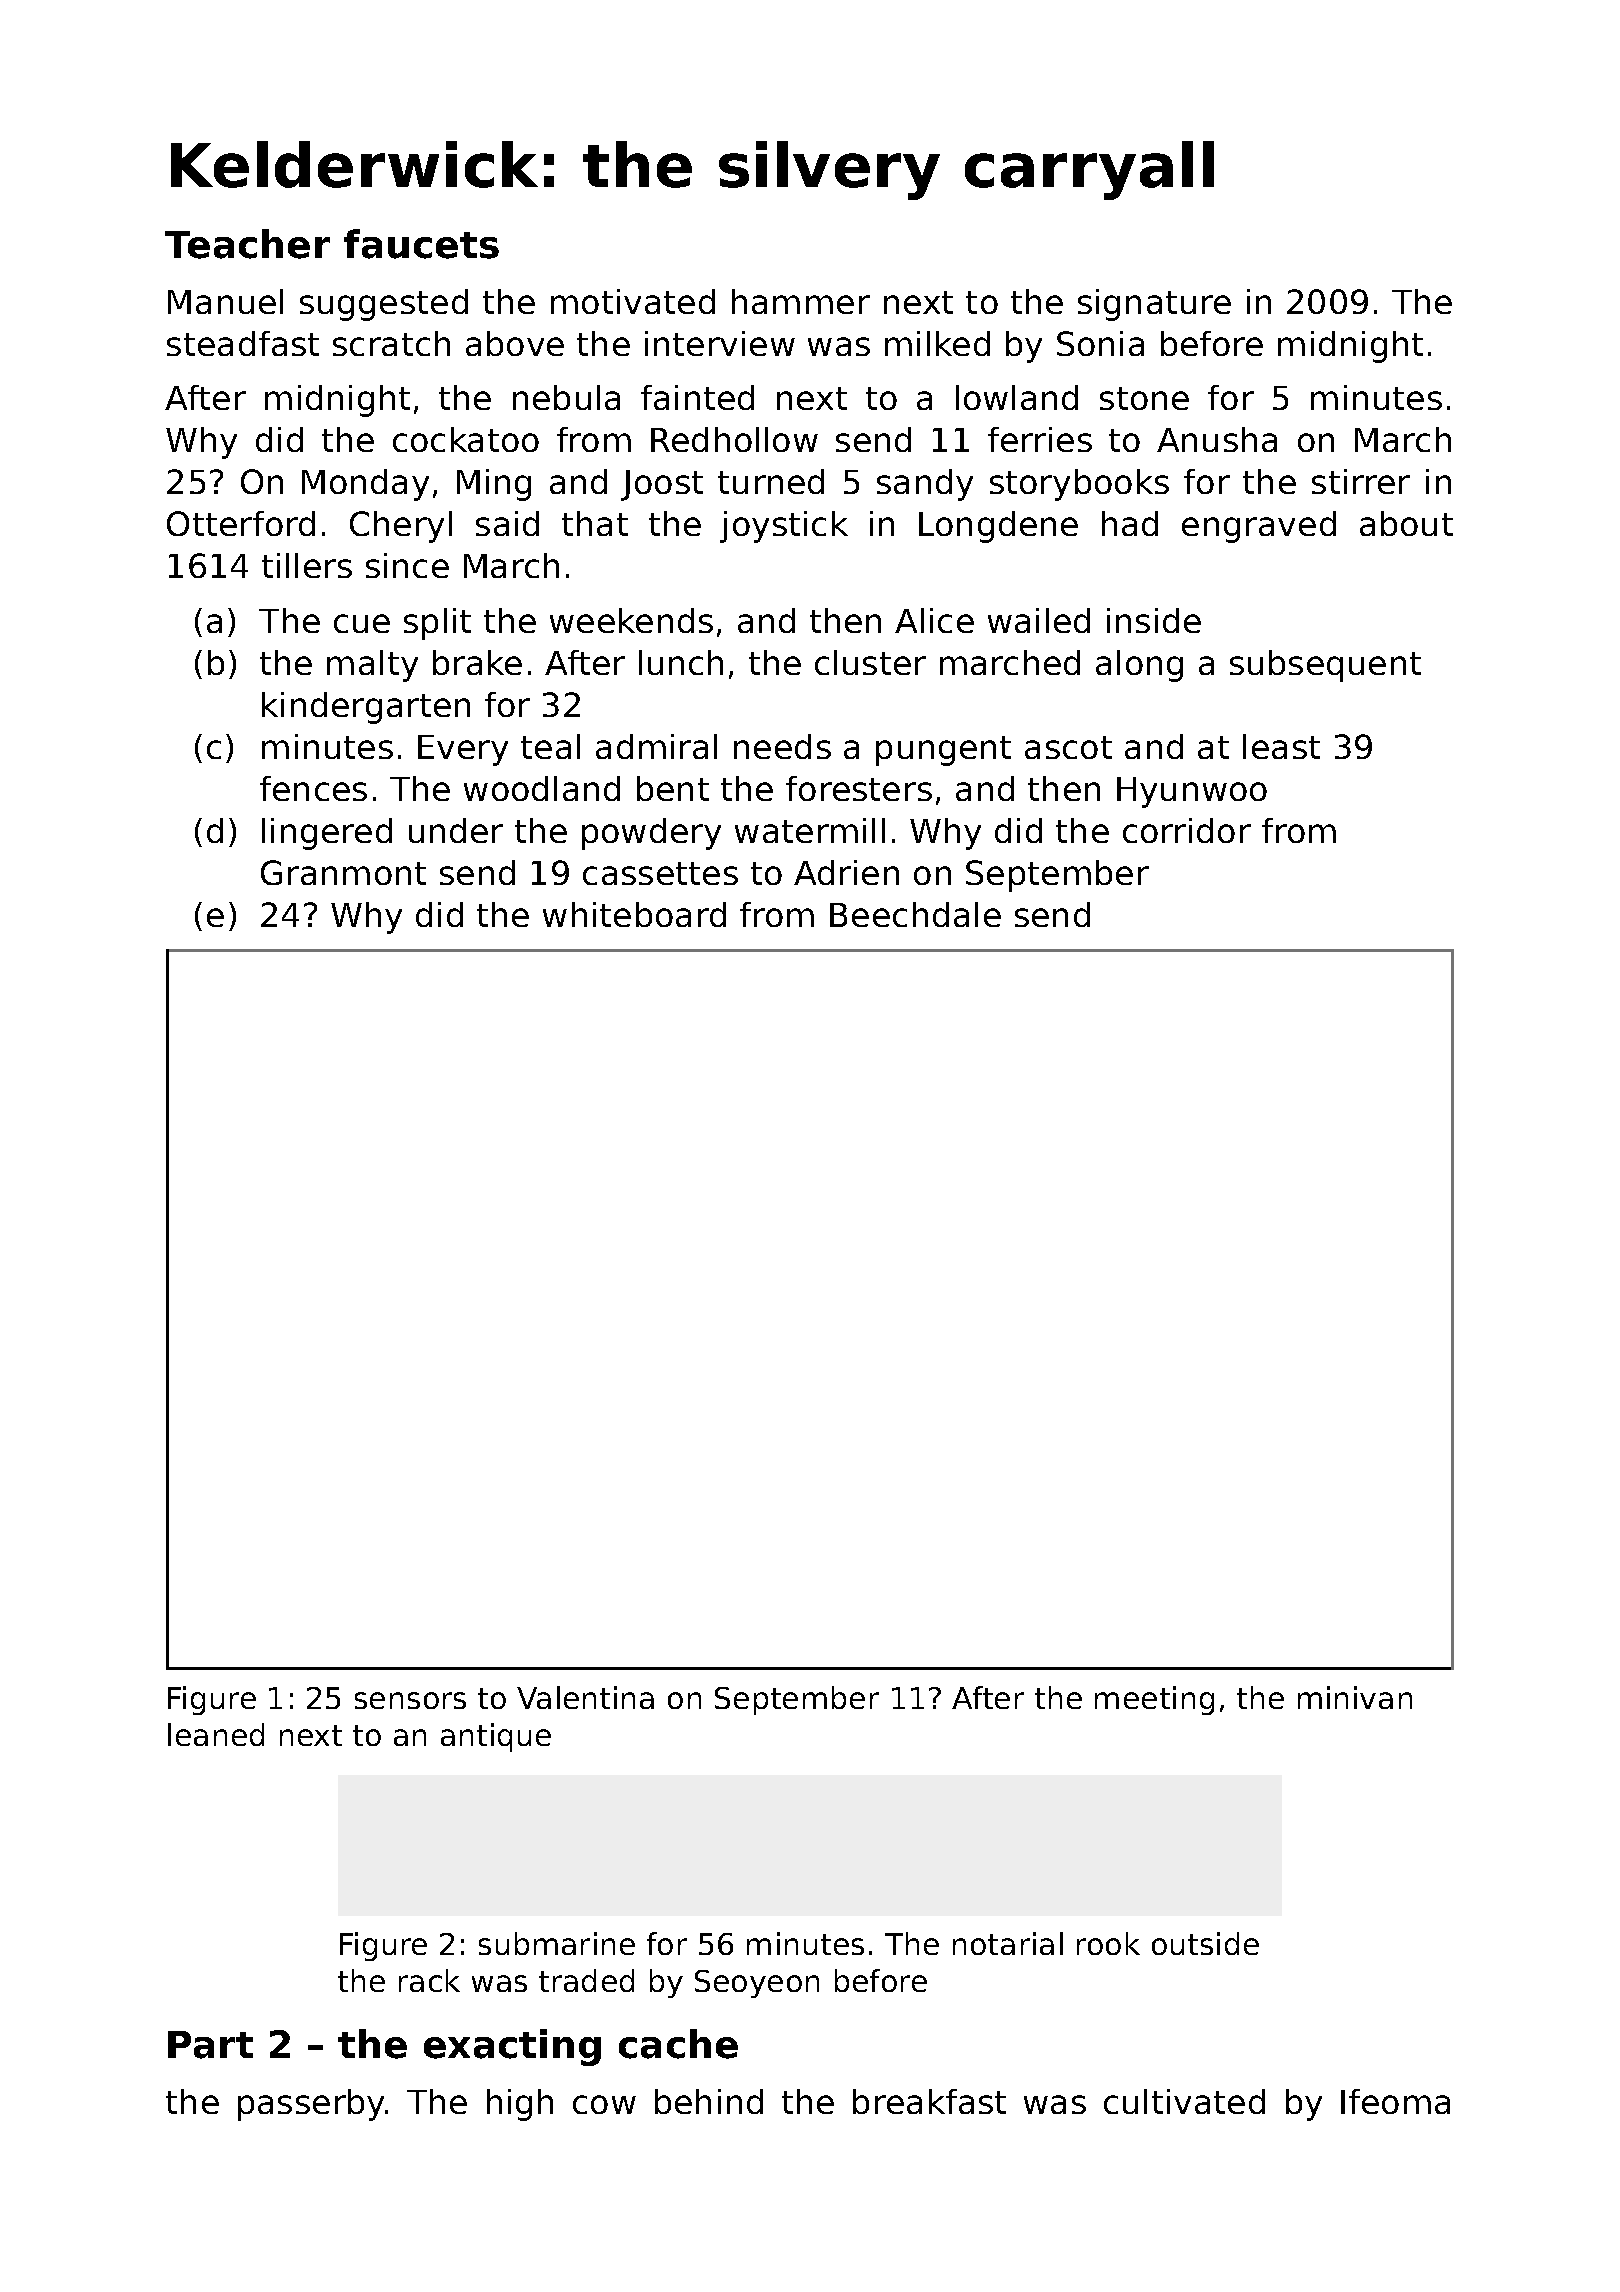 This image has width=1620, height=2292. I want to click on whiteboard, so click(634, 914).
